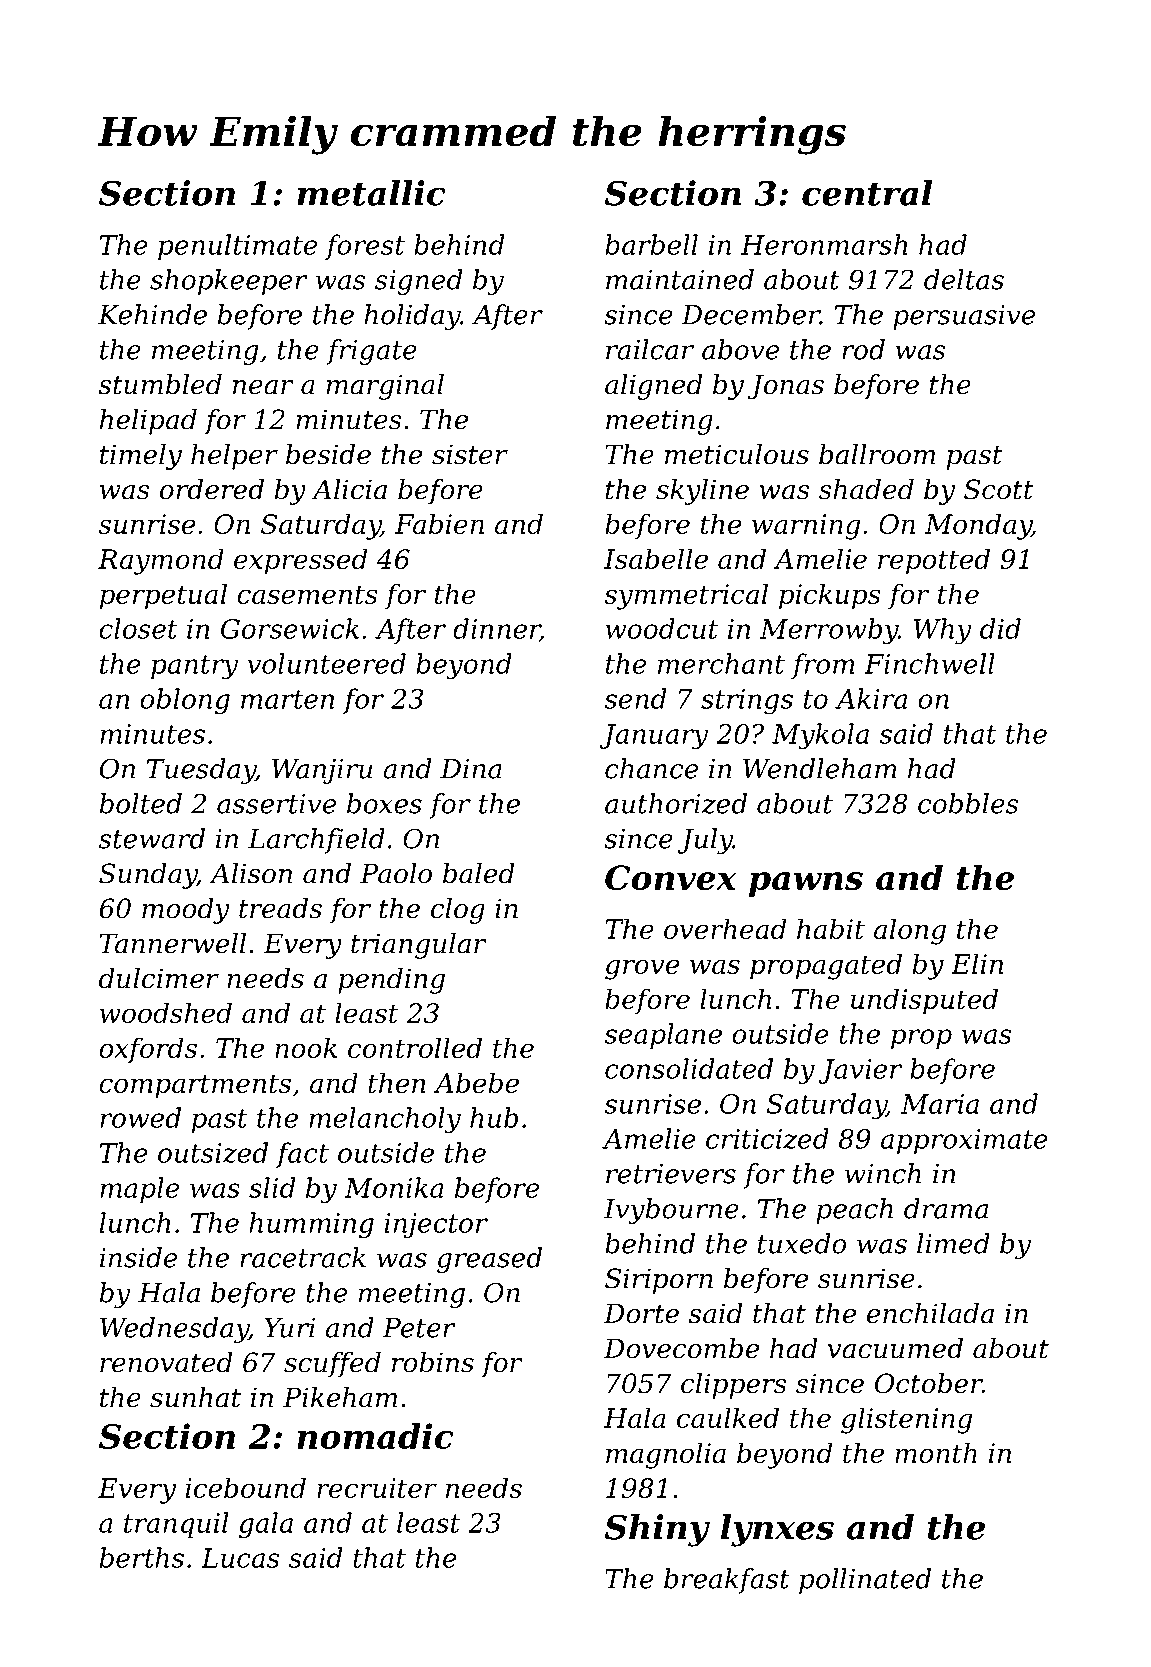  Describe the element at coordinates (371, 193) in the screenshot. I see `metallic` at that location.
